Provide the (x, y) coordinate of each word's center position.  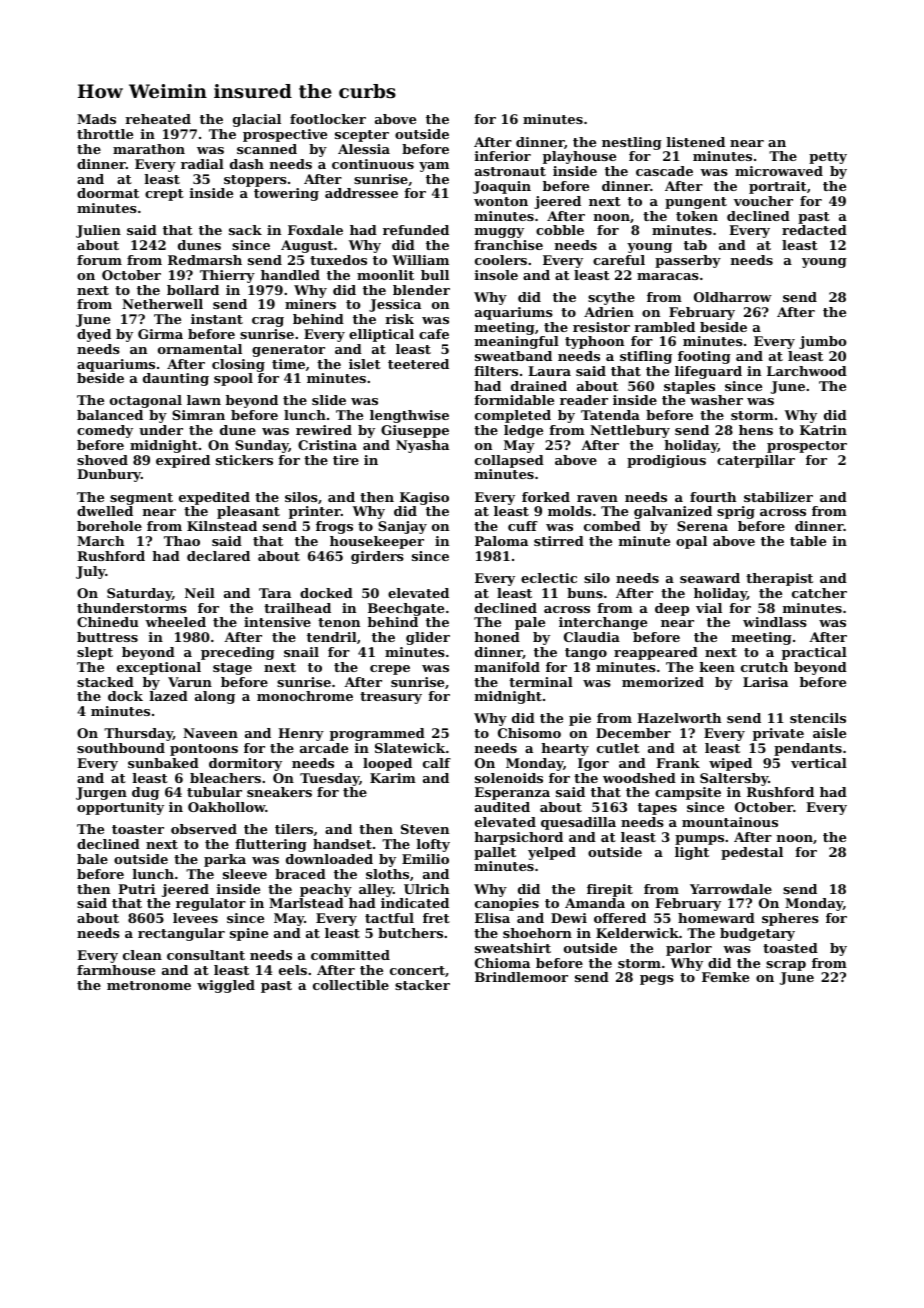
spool (233, 379)
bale (92, 859)
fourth (713, 497)
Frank (678, 763)
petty (828, 158)
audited (502, 807)
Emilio (425, 859)
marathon (149, 149)
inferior (503, 156)
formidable (514, 400)
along (215, 697)
